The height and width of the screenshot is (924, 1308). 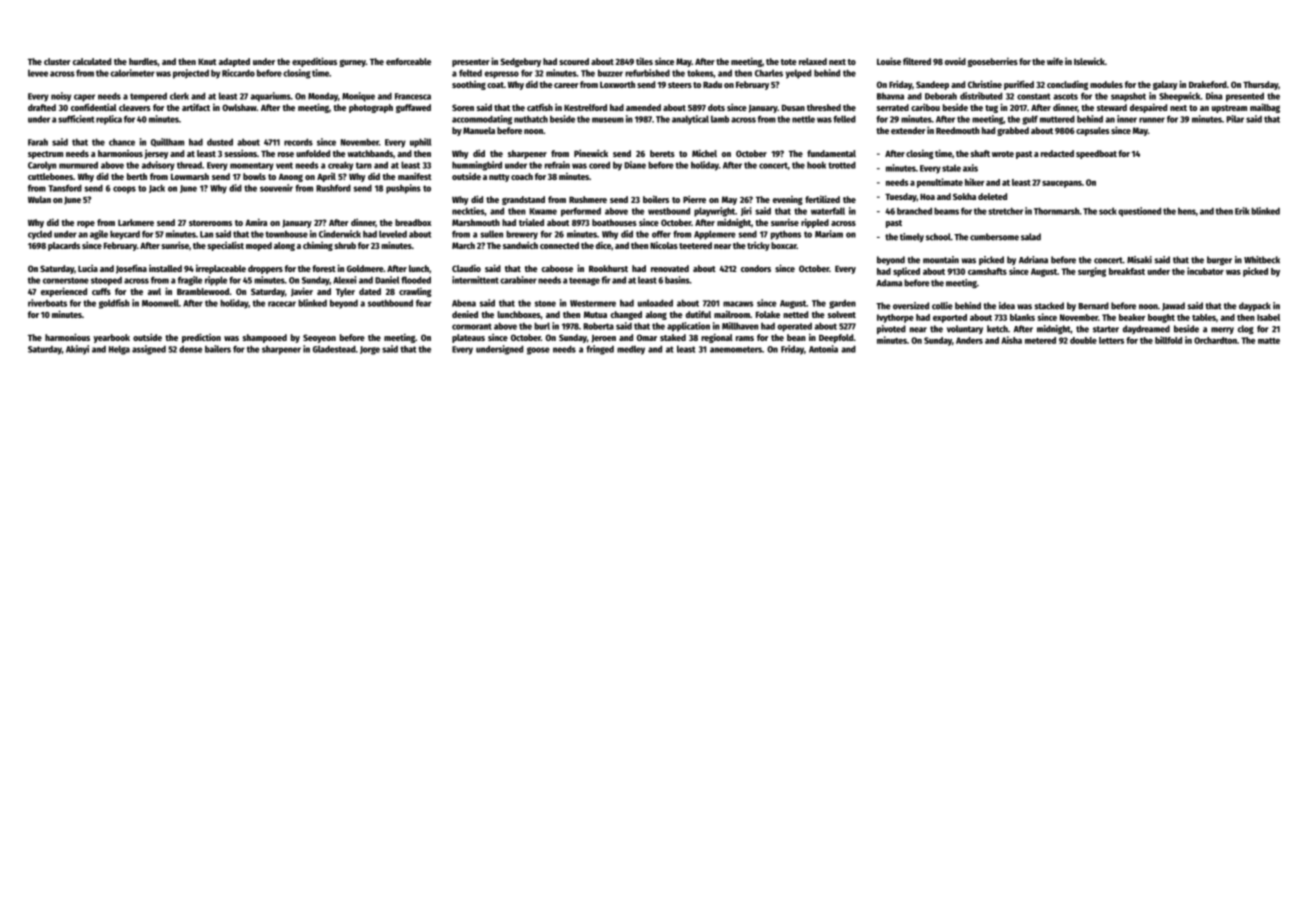 I want to click on grandstand, so click(x=523, y=200).
